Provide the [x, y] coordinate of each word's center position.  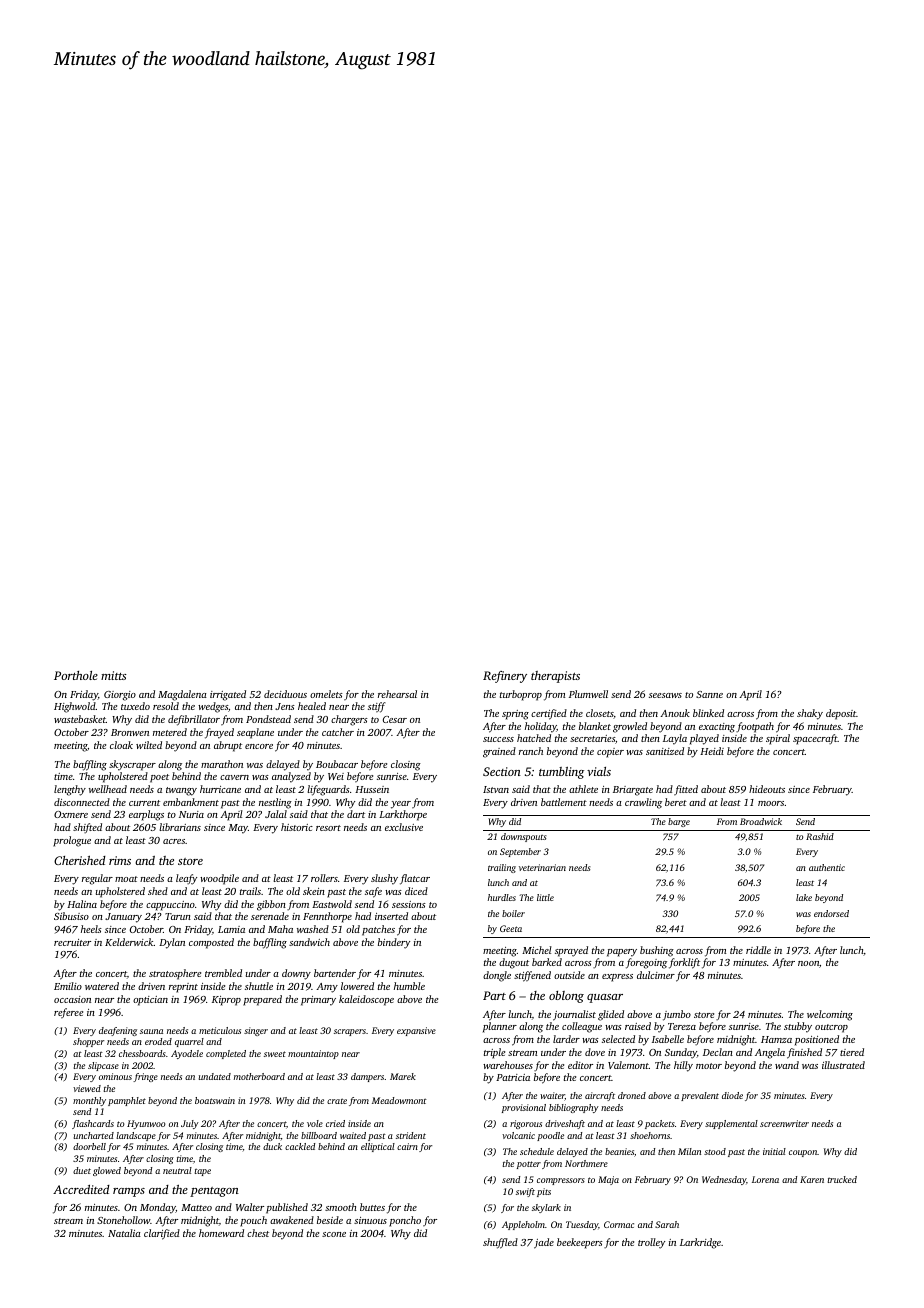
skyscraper [132, 765]
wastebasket [80, 719]
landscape [136, 1136]
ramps [129, 1192]
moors [771, 803]
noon [808, 963]
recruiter [72, 942]
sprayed [571, 951]
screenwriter [784, 1123]
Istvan [496, 789]
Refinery [505, 677]
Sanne [709, 694]
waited [353, 1135]
